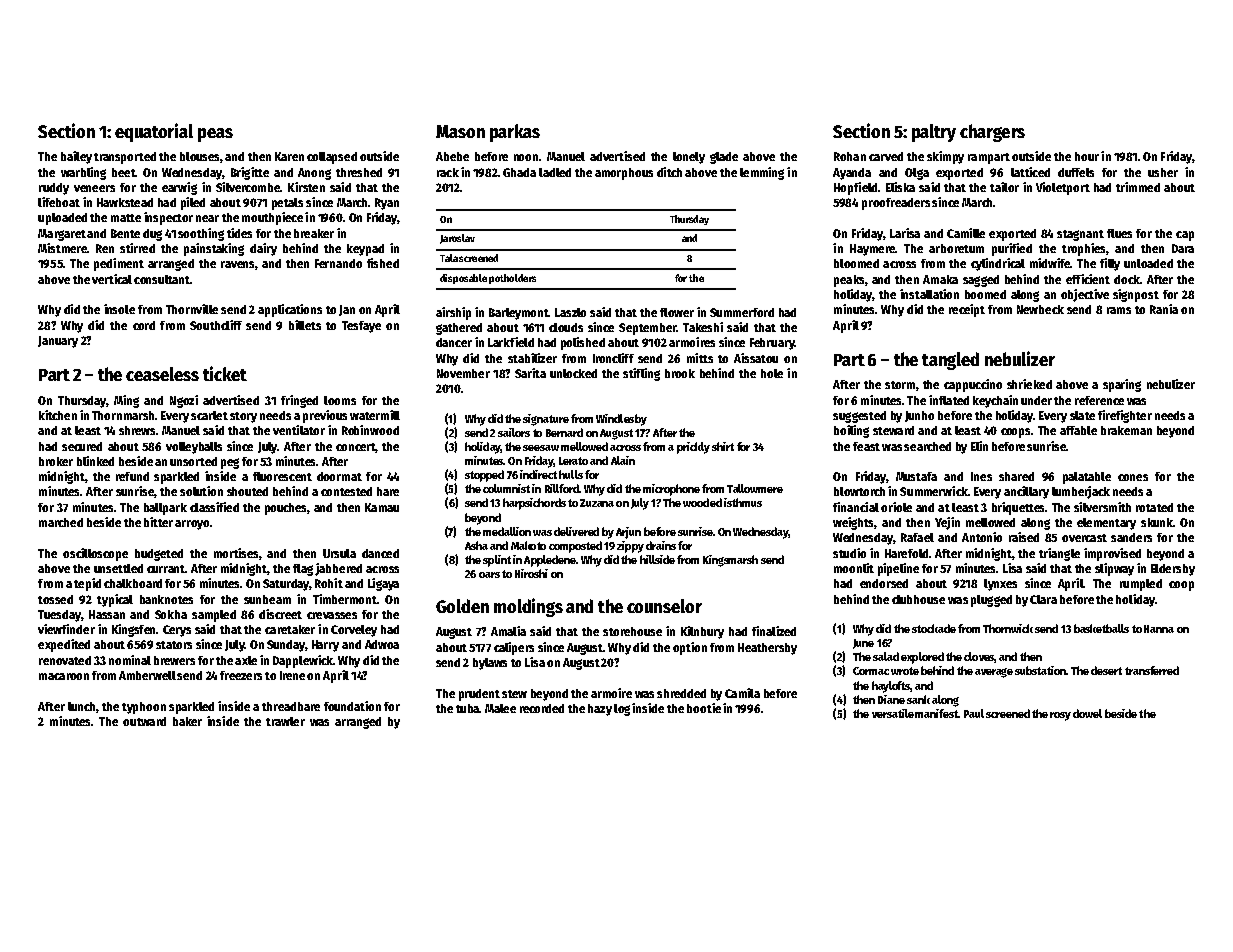 The height and width of the image is (952, 1233). Describe the element at coordinates (550, 561) in the image. I see `Appledene` at that location.
